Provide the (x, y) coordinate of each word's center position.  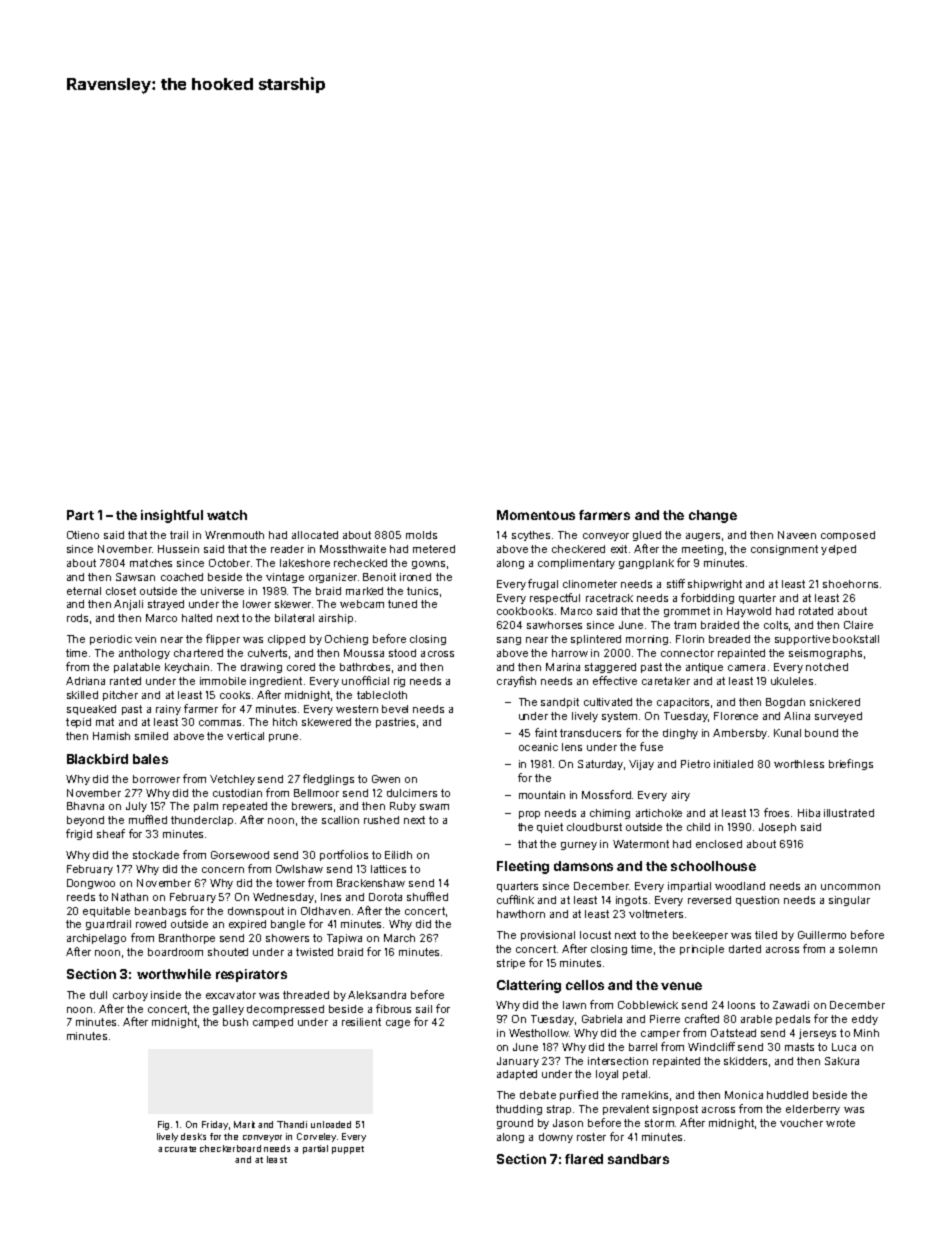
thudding (519, 1110)
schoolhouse (713, 866)
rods (77, 618)
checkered (578, 549)
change (713, 516)
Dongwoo (91, 884)
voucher (801, 1123)
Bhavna (85, 806)
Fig (163, 1125)
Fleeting (523, 867)
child (698, 827)
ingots (631, 901)
